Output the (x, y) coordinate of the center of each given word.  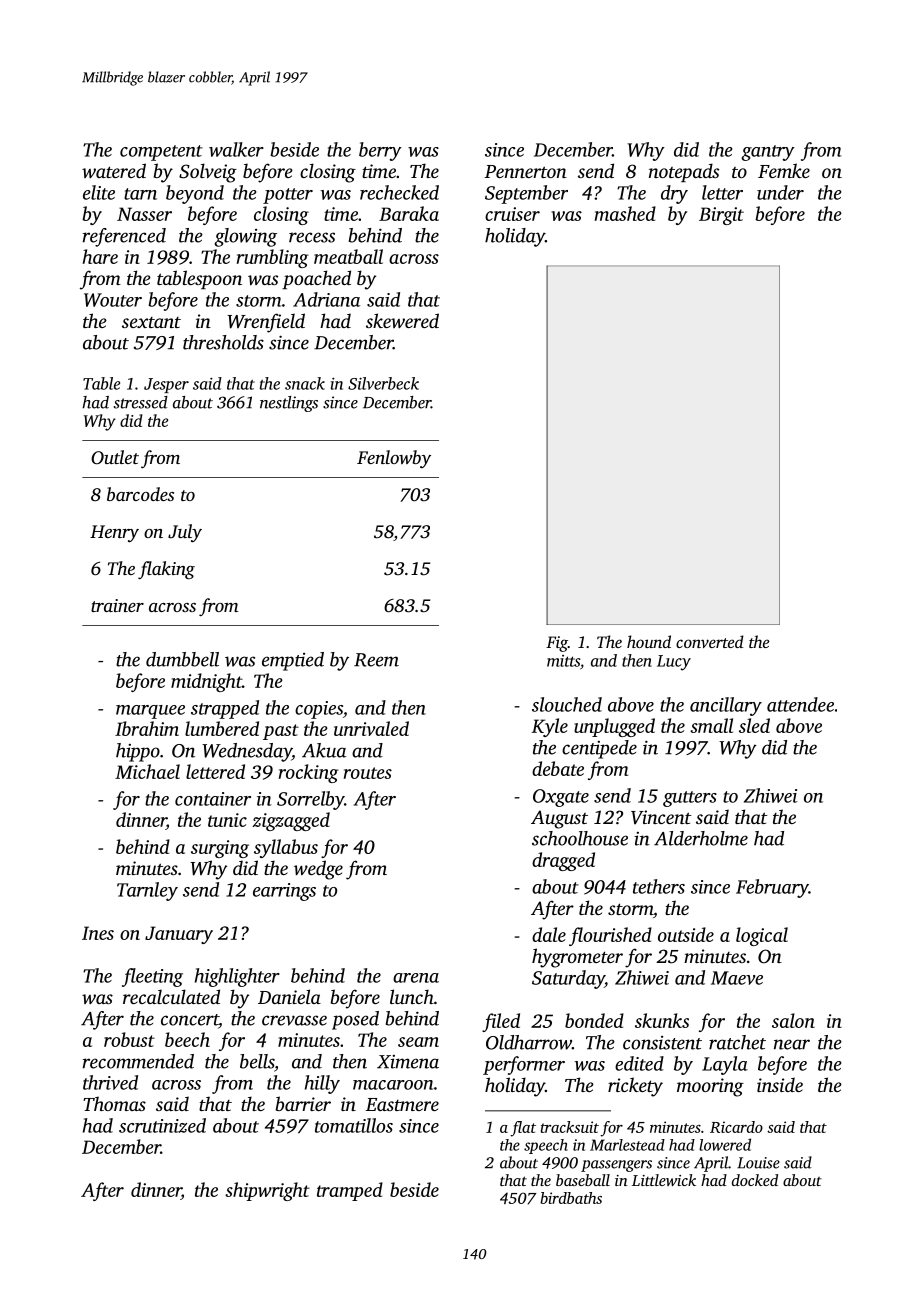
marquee (150, 712)
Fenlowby (394, 459)
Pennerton (525, 171)
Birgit (721, 216)
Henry (114, 534)
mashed (625, 213)
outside (686, 934)
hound (649, 641)
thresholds (223, 342)
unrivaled (371, 728)
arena (416, 978)
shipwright (267, 1191)
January (179, 935)
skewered (402, 320)
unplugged (614, 727)
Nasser (144, 214)
